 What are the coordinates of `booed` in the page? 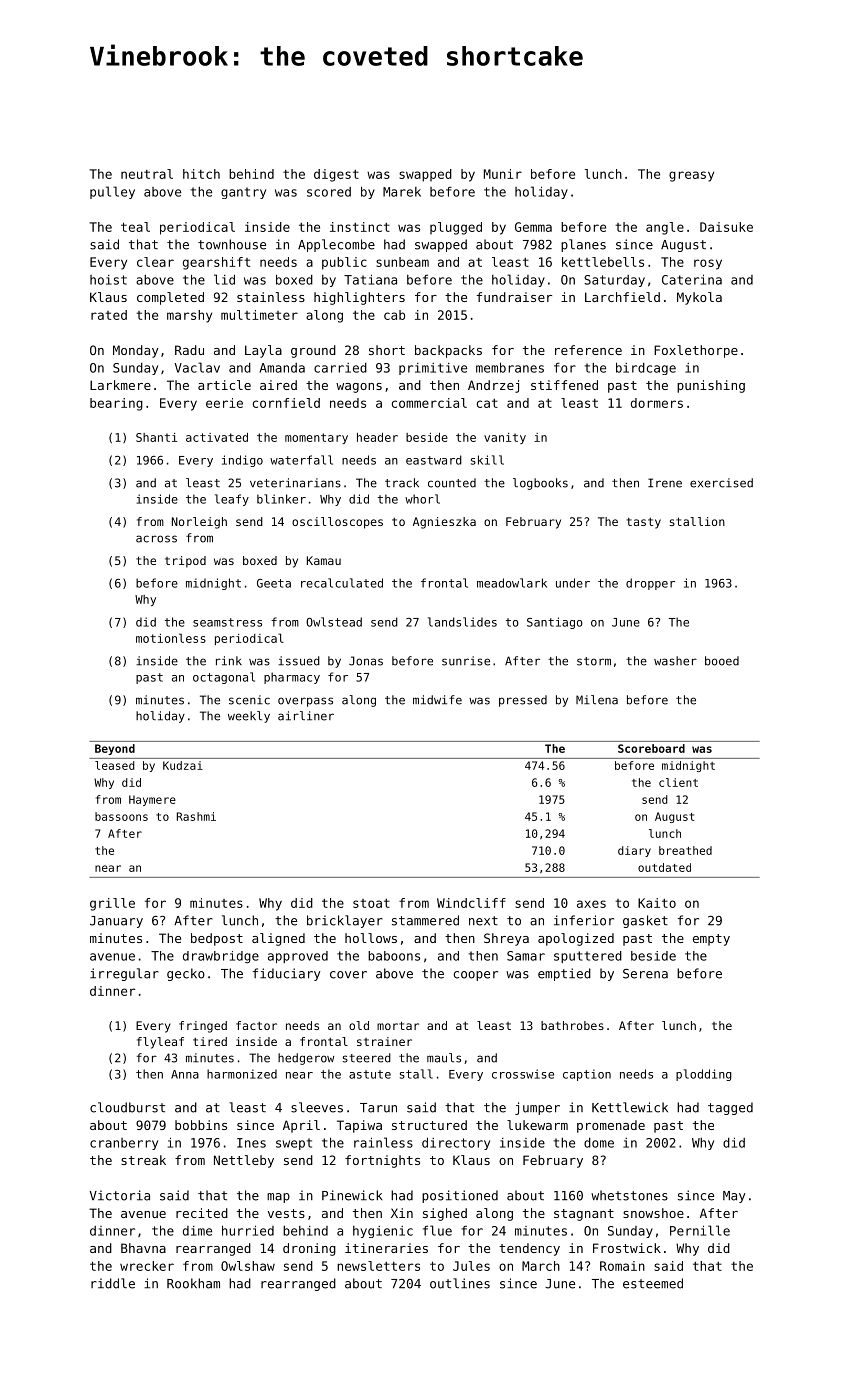 It's located at (722, 661).
